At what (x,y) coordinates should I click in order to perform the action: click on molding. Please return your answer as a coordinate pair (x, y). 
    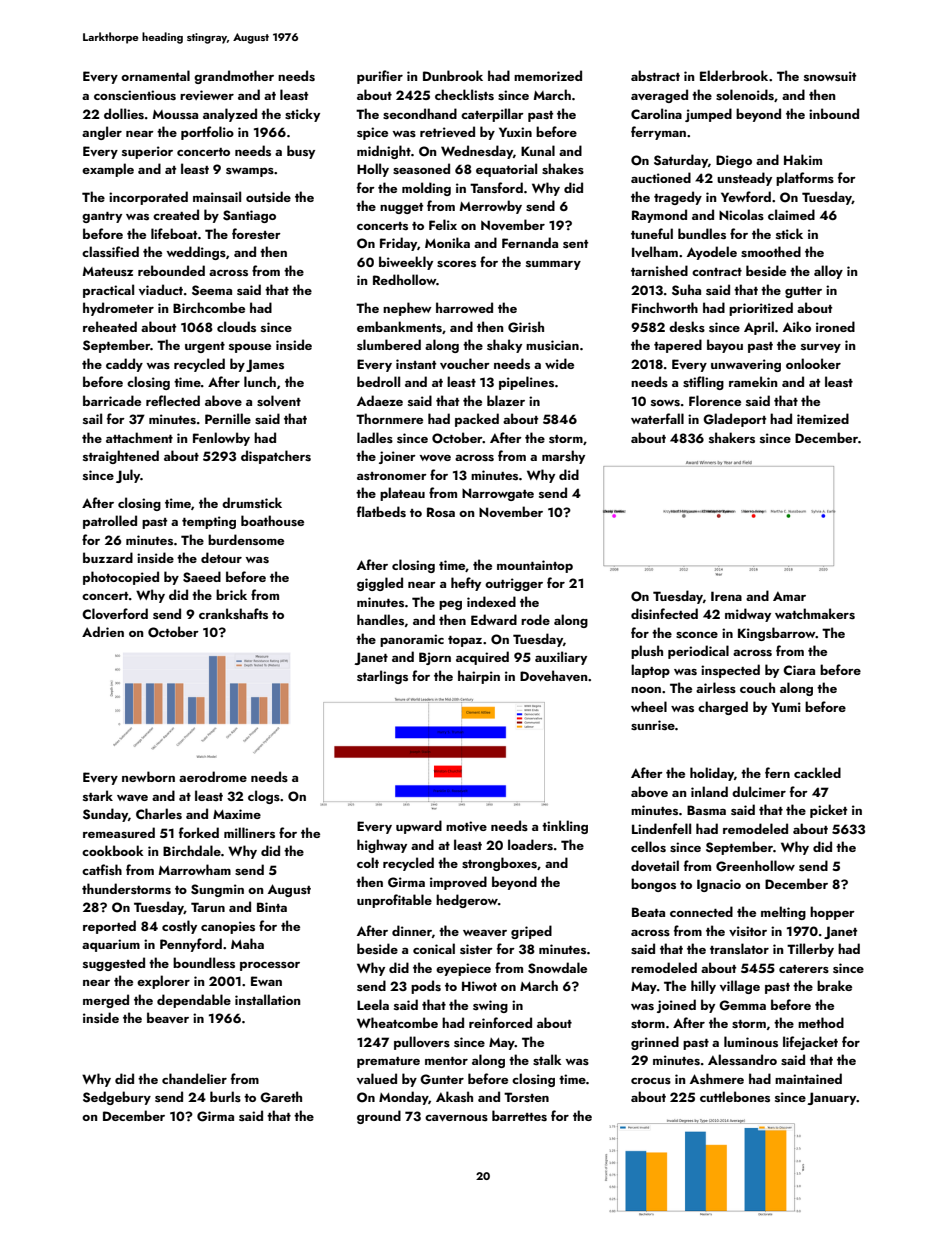
    Looking at the image, I should click on (426, 189).
